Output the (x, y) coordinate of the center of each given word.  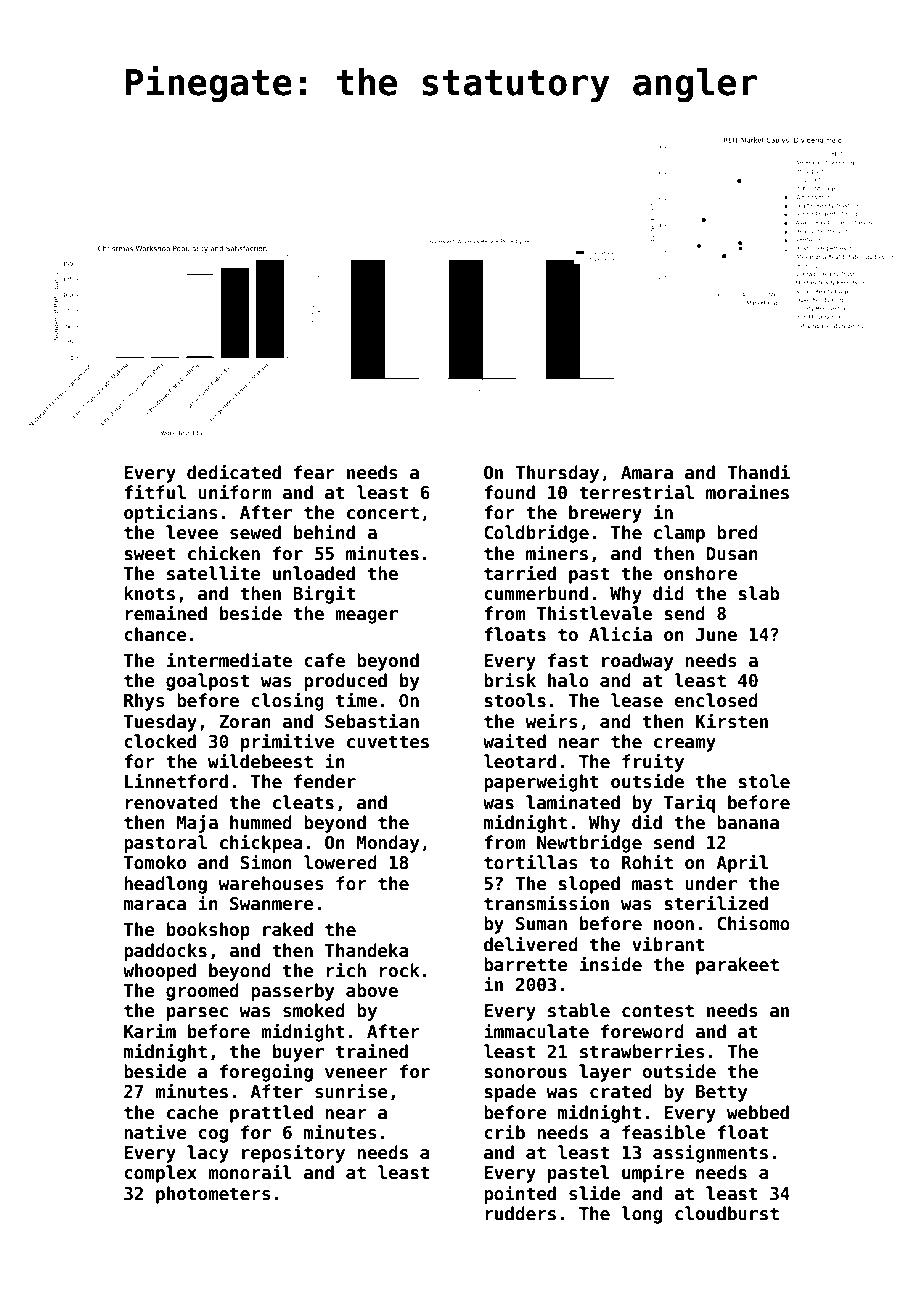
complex (160, 1174)
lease (637, 700)
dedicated (234, 472)
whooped (159, 972)
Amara (647, 473)
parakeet (737, 966)
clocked (160, 741)
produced (345, 682)
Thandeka (367, 950)
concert (383, 513)
